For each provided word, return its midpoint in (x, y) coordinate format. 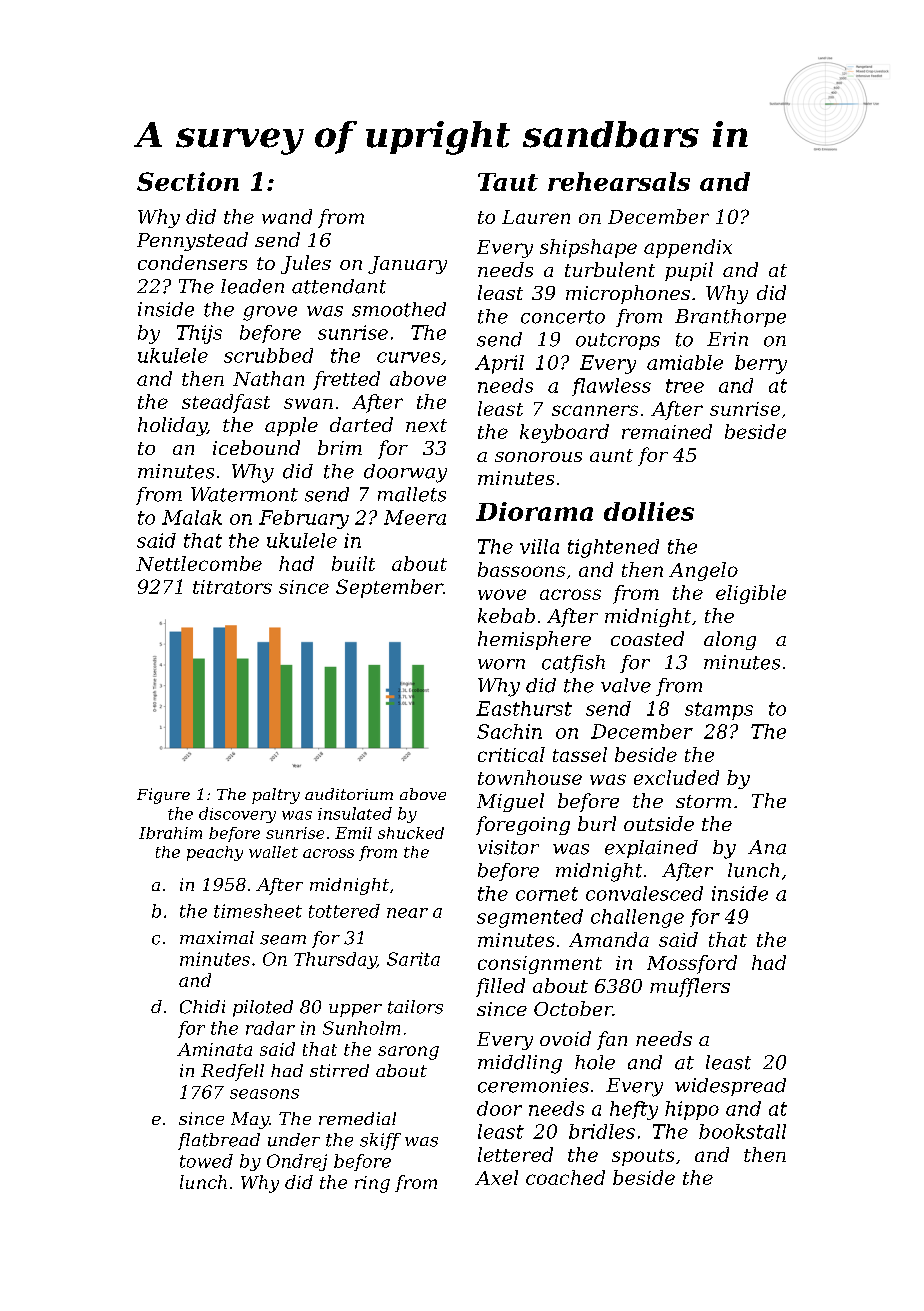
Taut (508, 182)
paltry (276, 796)
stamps (719, 711)
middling (520, 1064)
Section (188, 181)
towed (206, 1161)
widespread (730, 1087)
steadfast (226, 403)
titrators (232, 587)
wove (502, 594)
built (353, 563)
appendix (688, 248)
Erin (727, 339)
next (426, 425)
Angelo (703, 571)
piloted (263, 1008)
